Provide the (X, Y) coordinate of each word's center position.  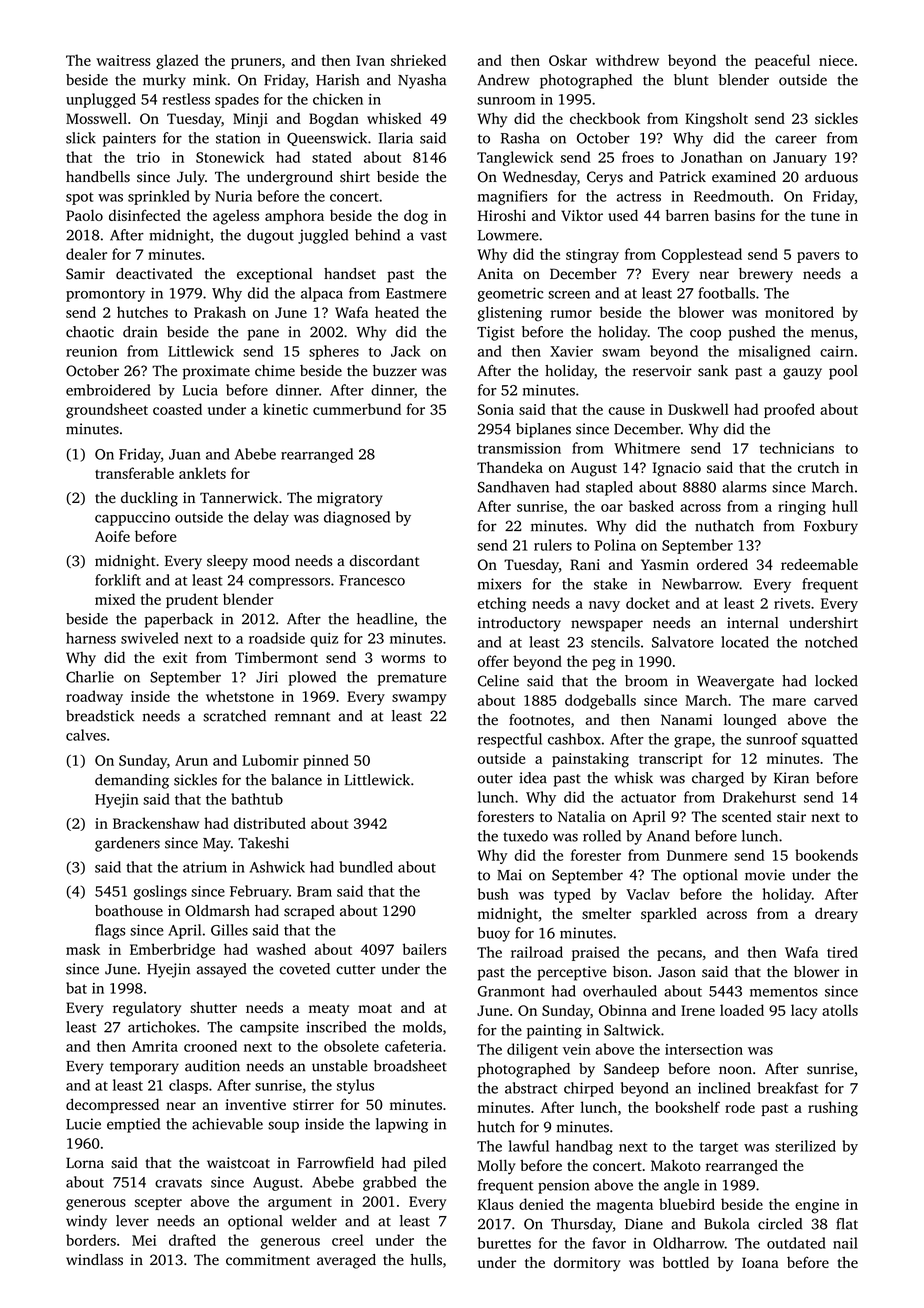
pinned (326, 761)
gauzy (802, 374)
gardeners (127, 844)
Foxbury (831, 527)
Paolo (84, 215)
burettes (504, 1243)
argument (300, 1204)
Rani (585, 564)
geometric (510, 294)
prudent (192, 600)
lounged (750, 721)
